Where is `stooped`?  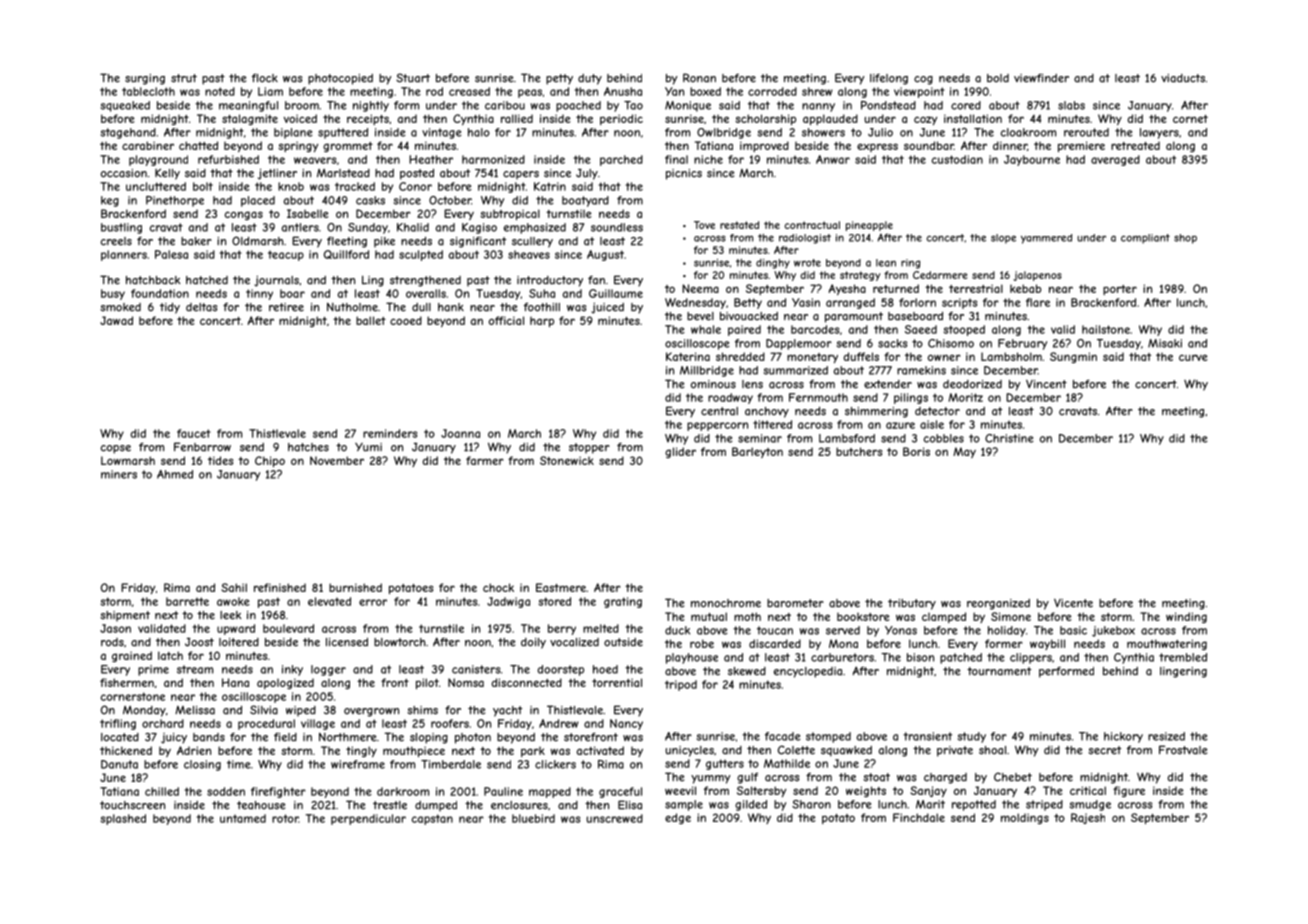 stooped is located at coordinates (964, 330).
